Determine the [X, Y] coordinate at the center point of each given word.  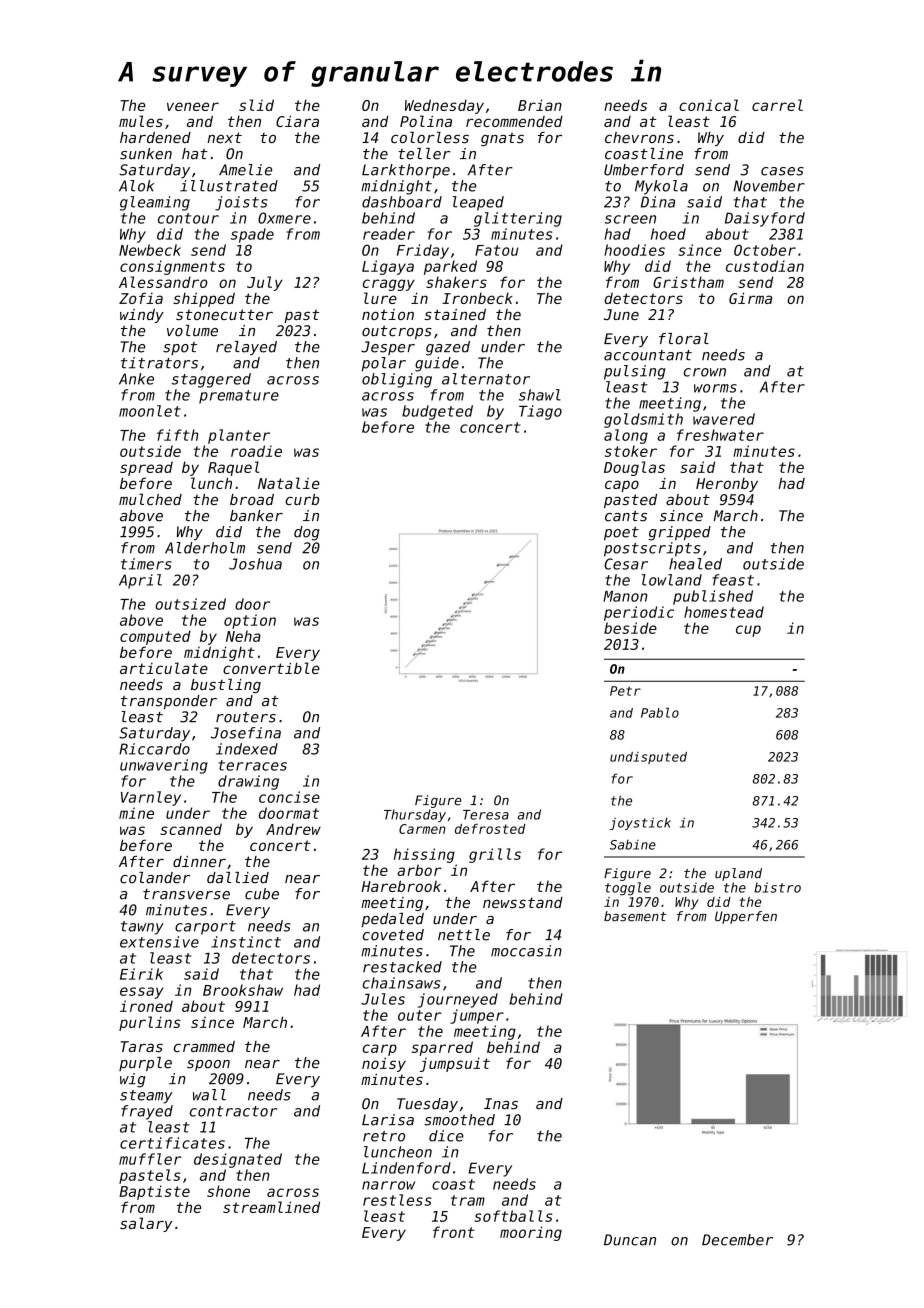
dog [307, 533]
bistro [777, 887]
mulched [150, 499]
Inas [501, 1104]
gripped [680, 533]
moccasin [526, 951]
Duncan [630, 1240]
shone [228, 1191]
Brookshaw [243, 990]
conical [709, 105]
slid [256, 105]
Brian [540, 105]
